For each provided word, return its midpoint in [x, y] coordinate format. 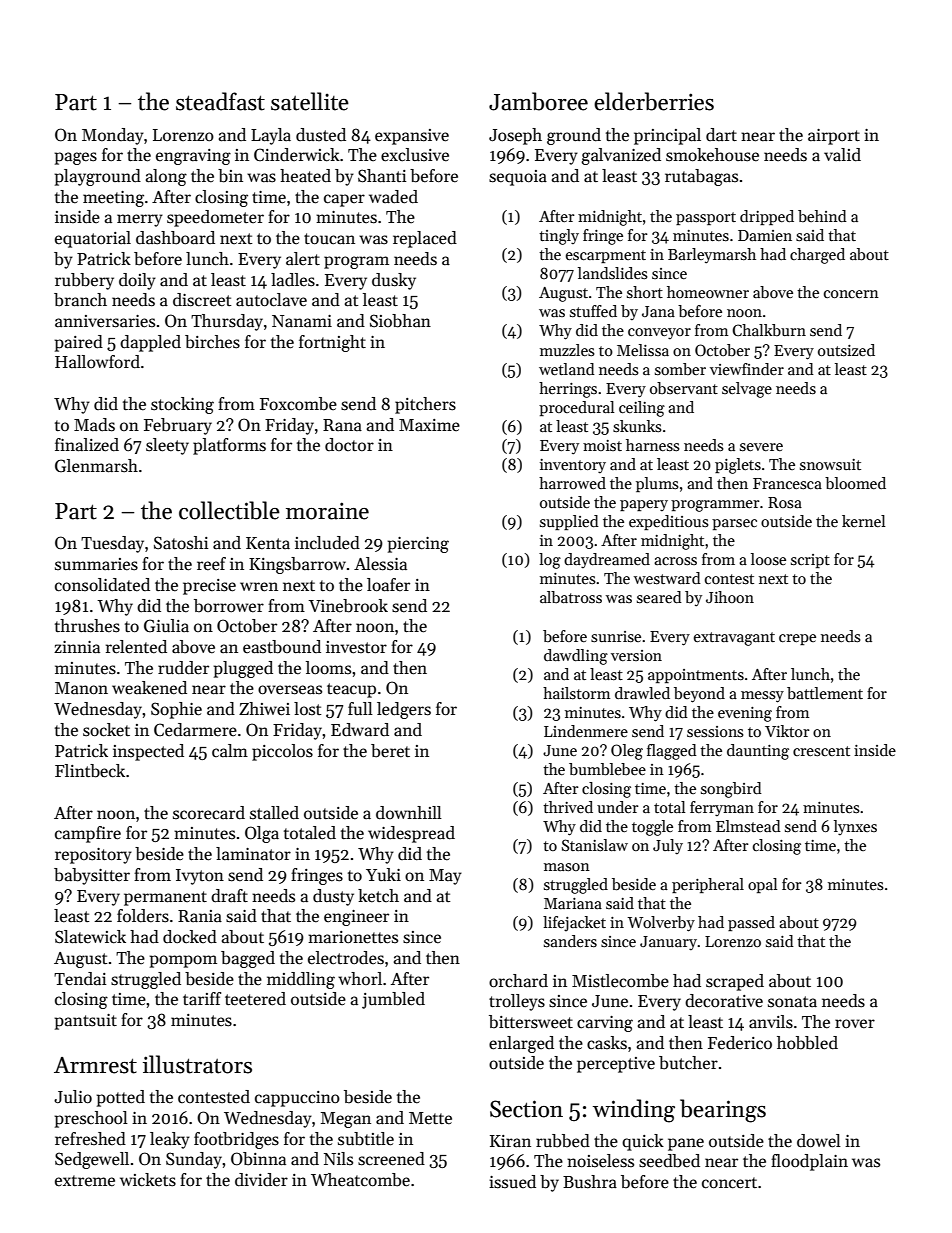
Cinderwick [297, 155]
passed [751, 923]
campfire [88, 834]
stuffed [593, 311]
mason [567, 867]
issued [512, 1182]
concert [729, 1183]
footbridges [236, 1140]
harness [653, 445]
